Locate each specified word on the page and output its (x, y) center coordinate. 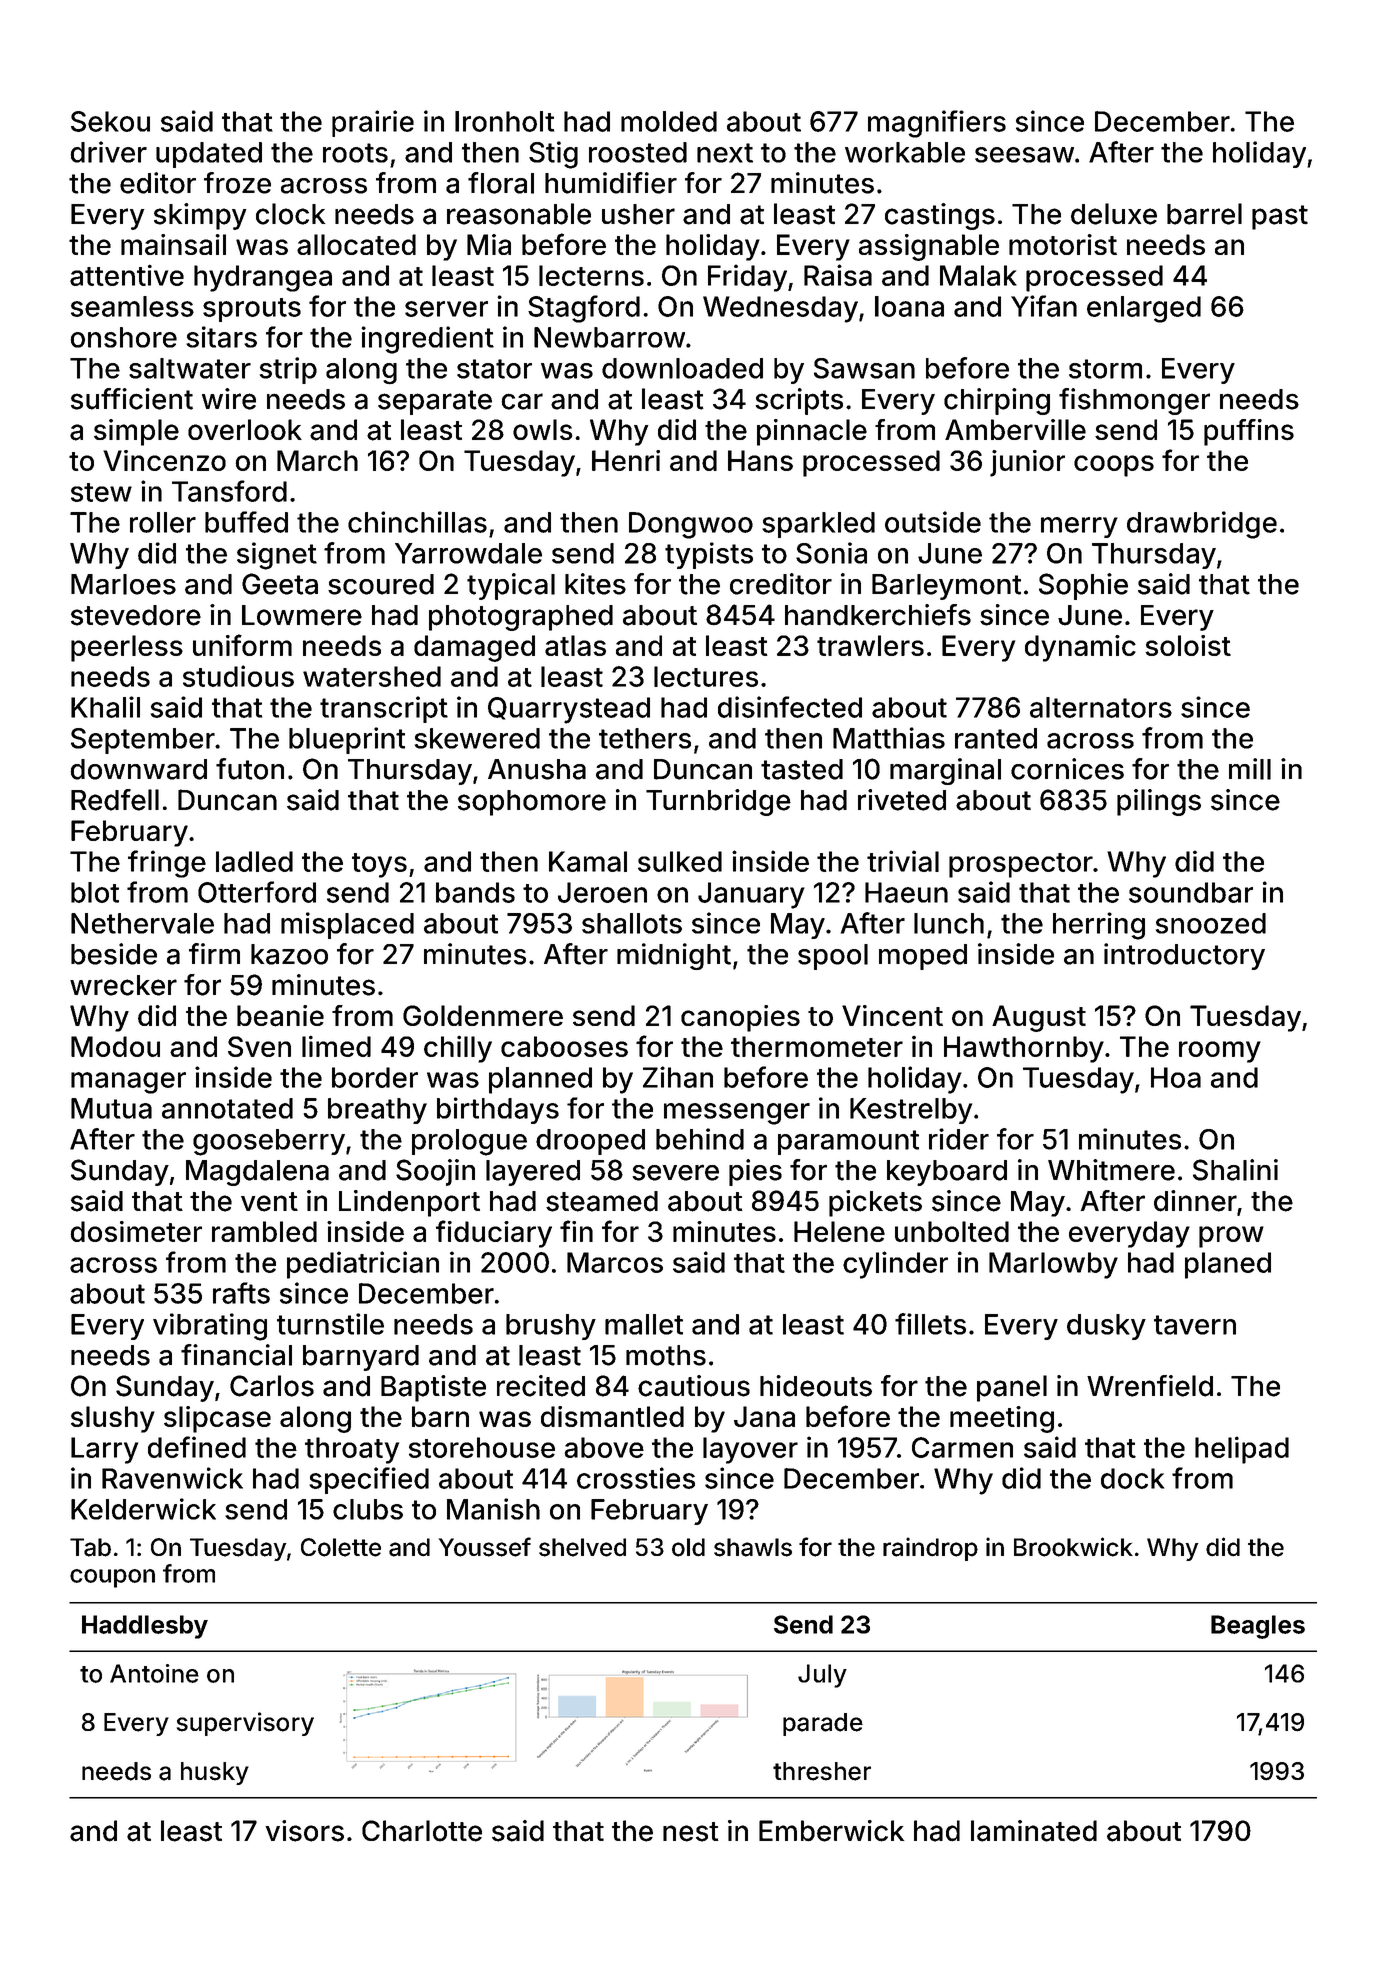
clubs (368, 1509)
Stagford (584, 309)
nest (691, 1832)
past (1280, 217)
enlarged (1144, 309)
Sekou (110, 121)
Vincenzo (164, 460)
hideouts (816, 1386)
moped (923, 957)
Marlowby (1053, 1265)
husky (215, 1773)
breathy (377, 1111)
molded (669, 121)
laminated (1034, 1831)
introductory (1184, 956)
